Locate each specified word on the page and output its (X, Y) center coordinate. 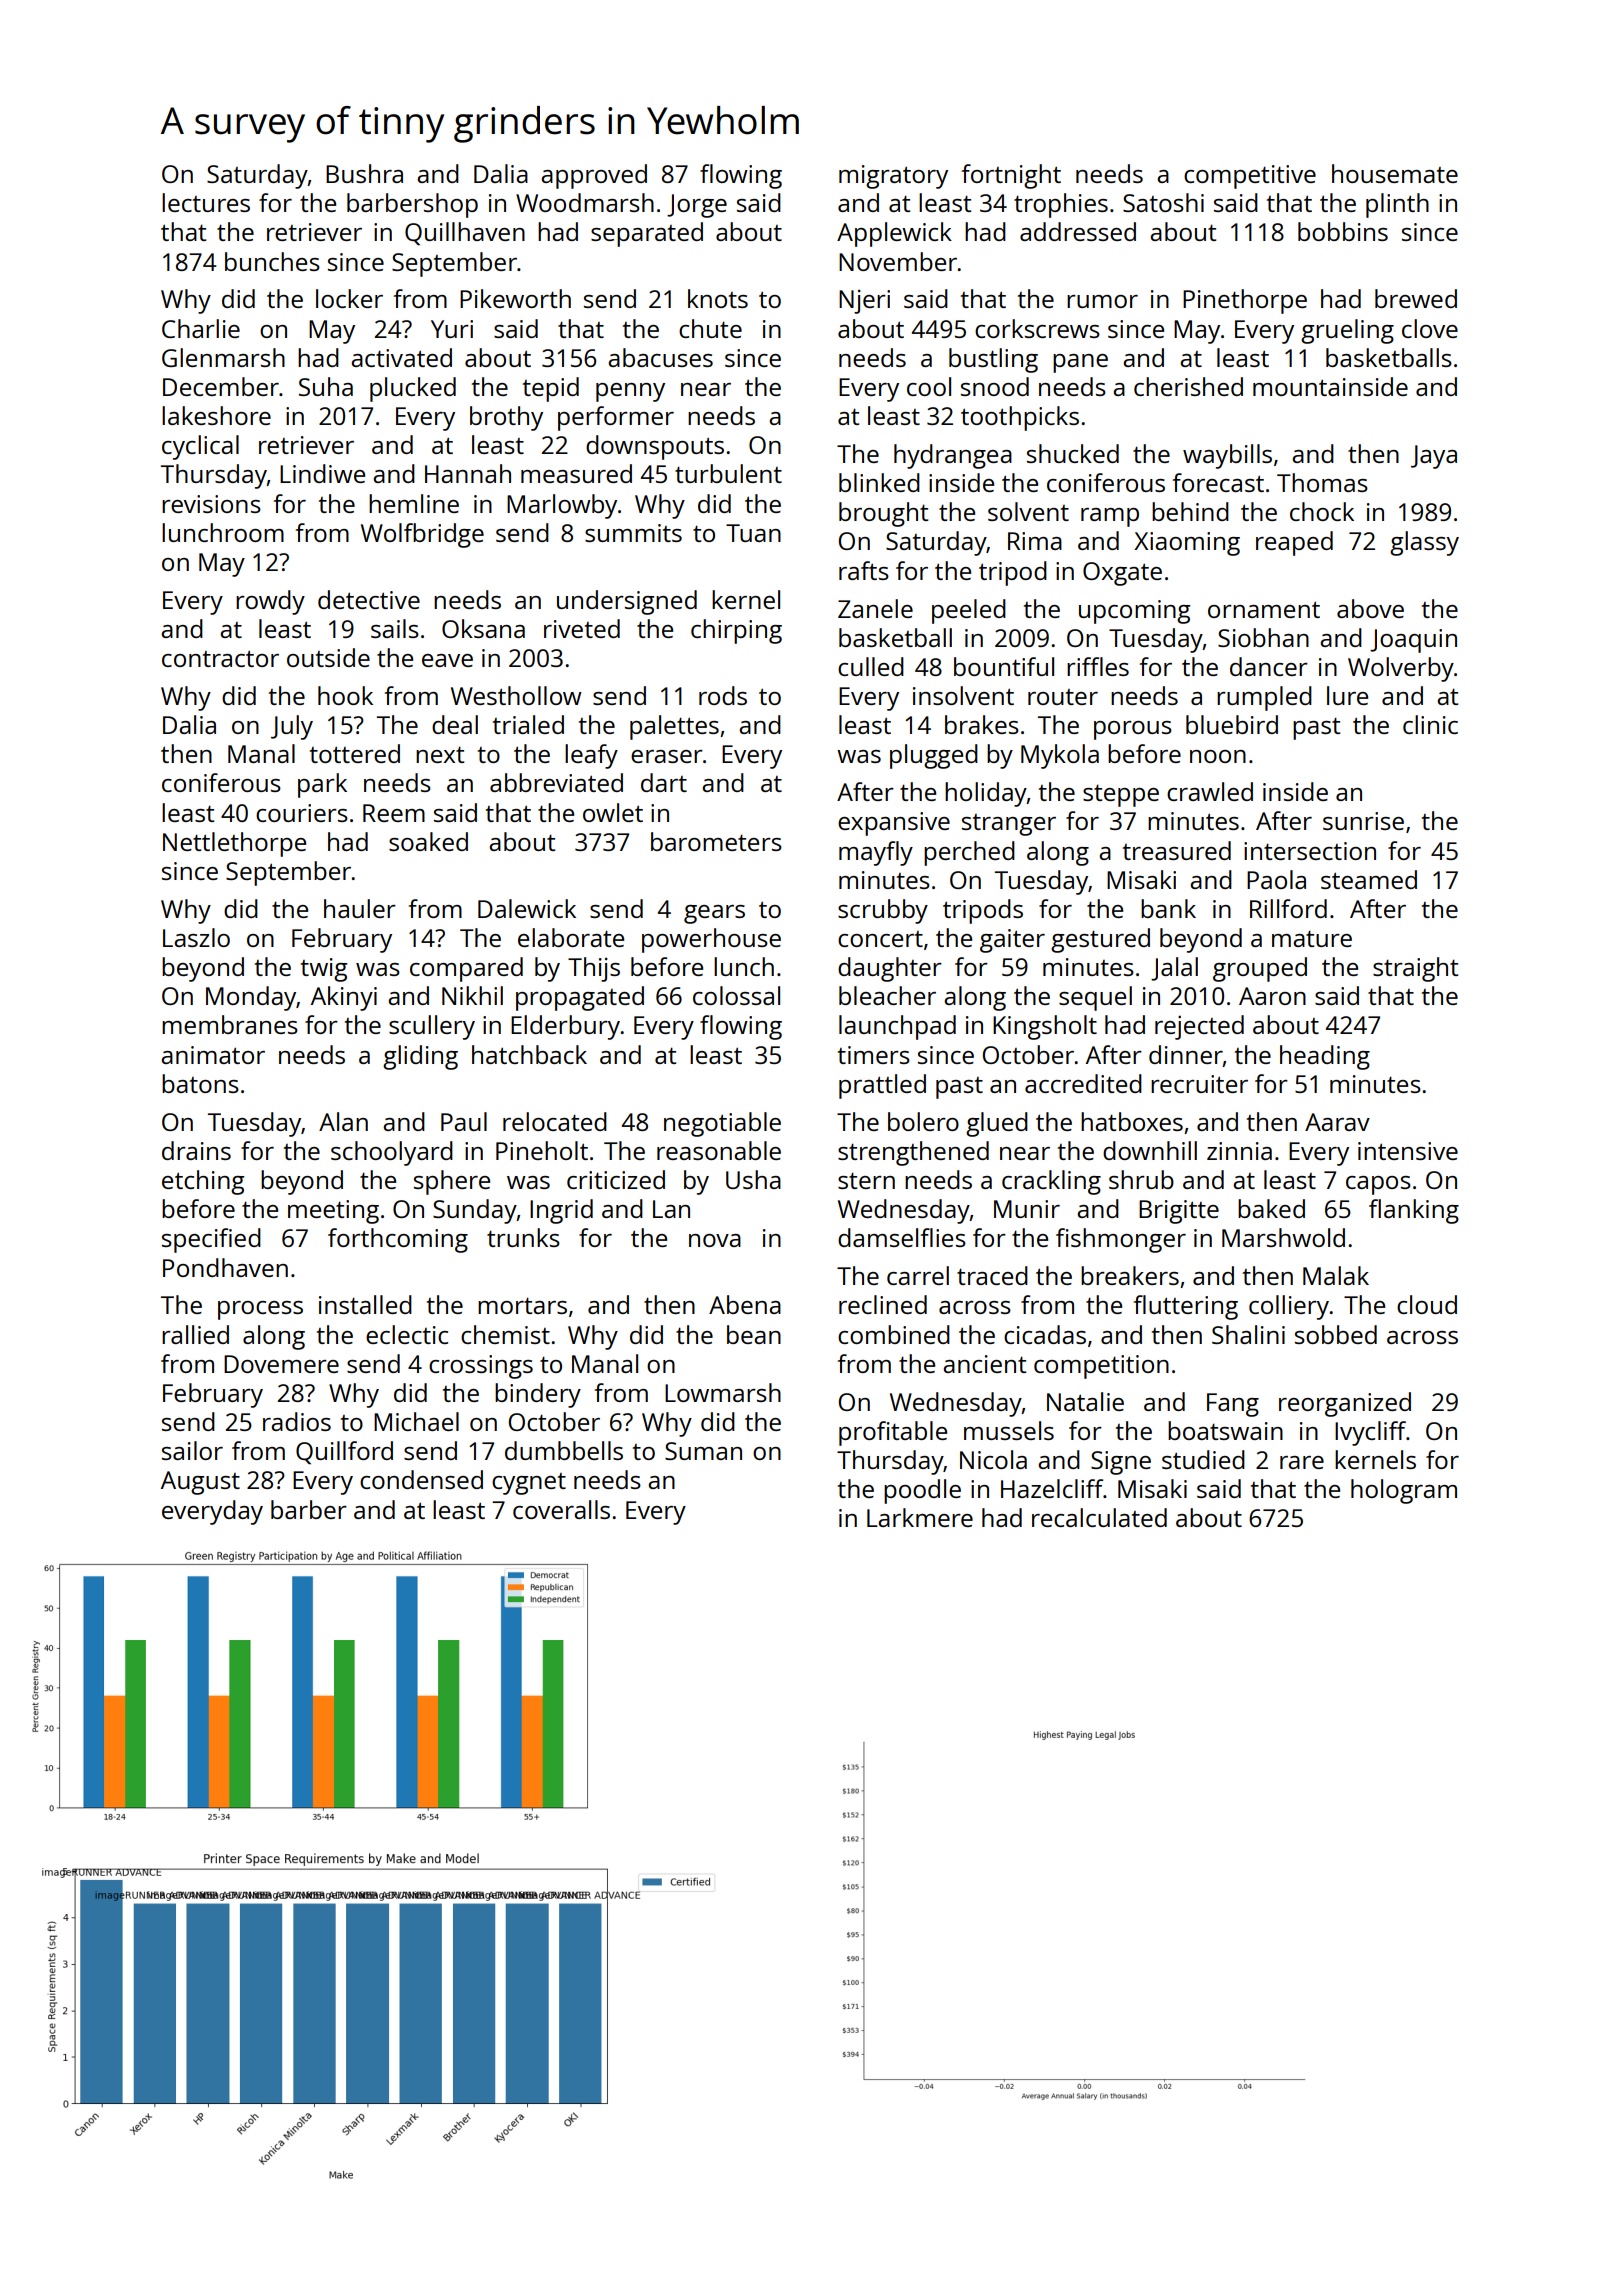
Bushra (364, 173)
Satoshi (1163, 202)
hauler (360, 908)
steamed (1369, 879)
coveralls (561, 1509)
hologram (1404, 1491)
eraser (667, 756)
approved (594, 176)
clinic (1430, 724)
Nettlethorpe (234, 844)
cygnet (529, 1484)
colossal (736, 995)
